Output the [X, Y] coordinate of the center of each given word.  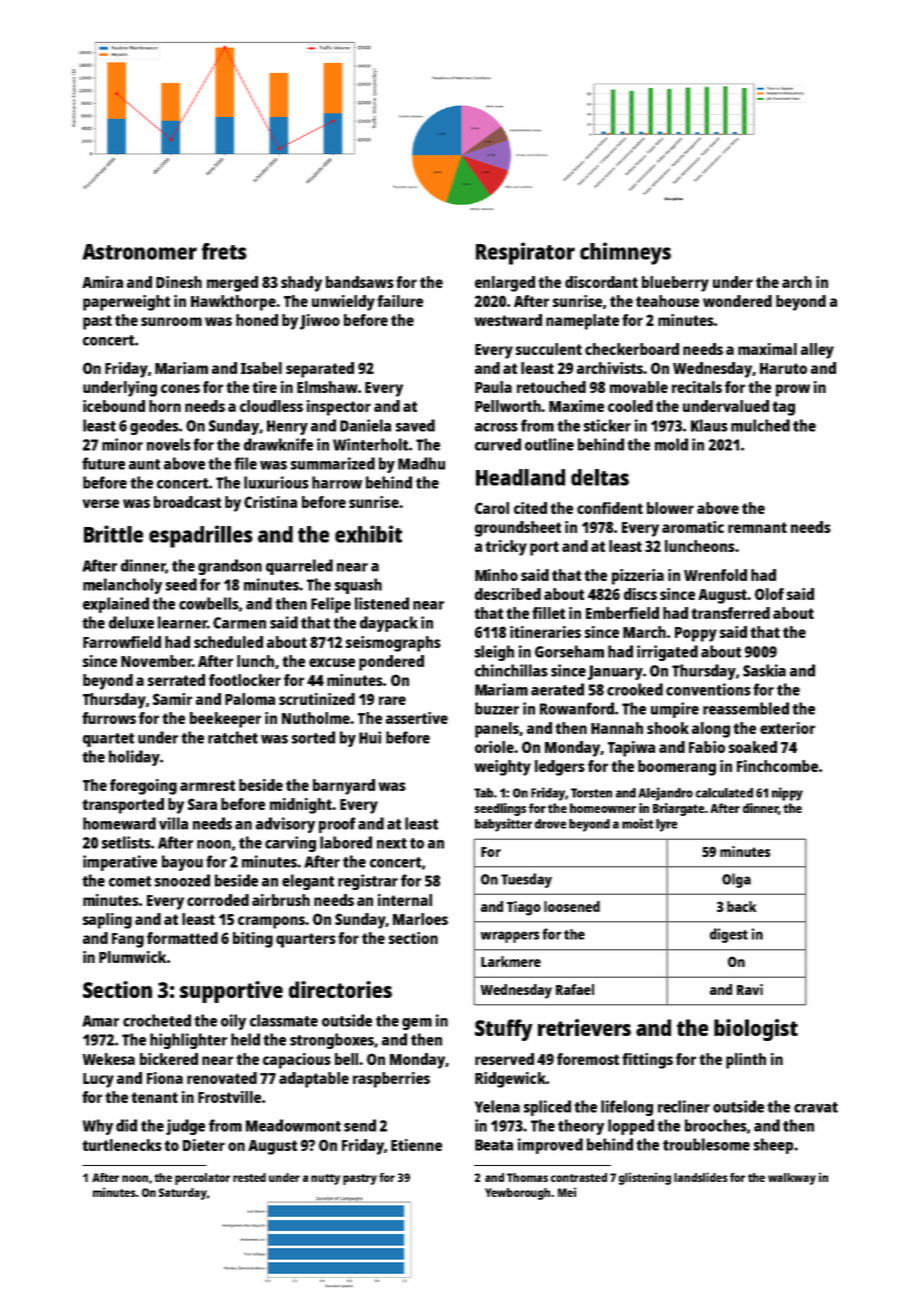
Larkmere [511, 961]
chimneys [625, 253]
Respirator [525, 253]
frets [224, 251]
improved [550, 1146]
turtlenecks [122, 1145]
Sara [202, 804]
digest [729, 935]
